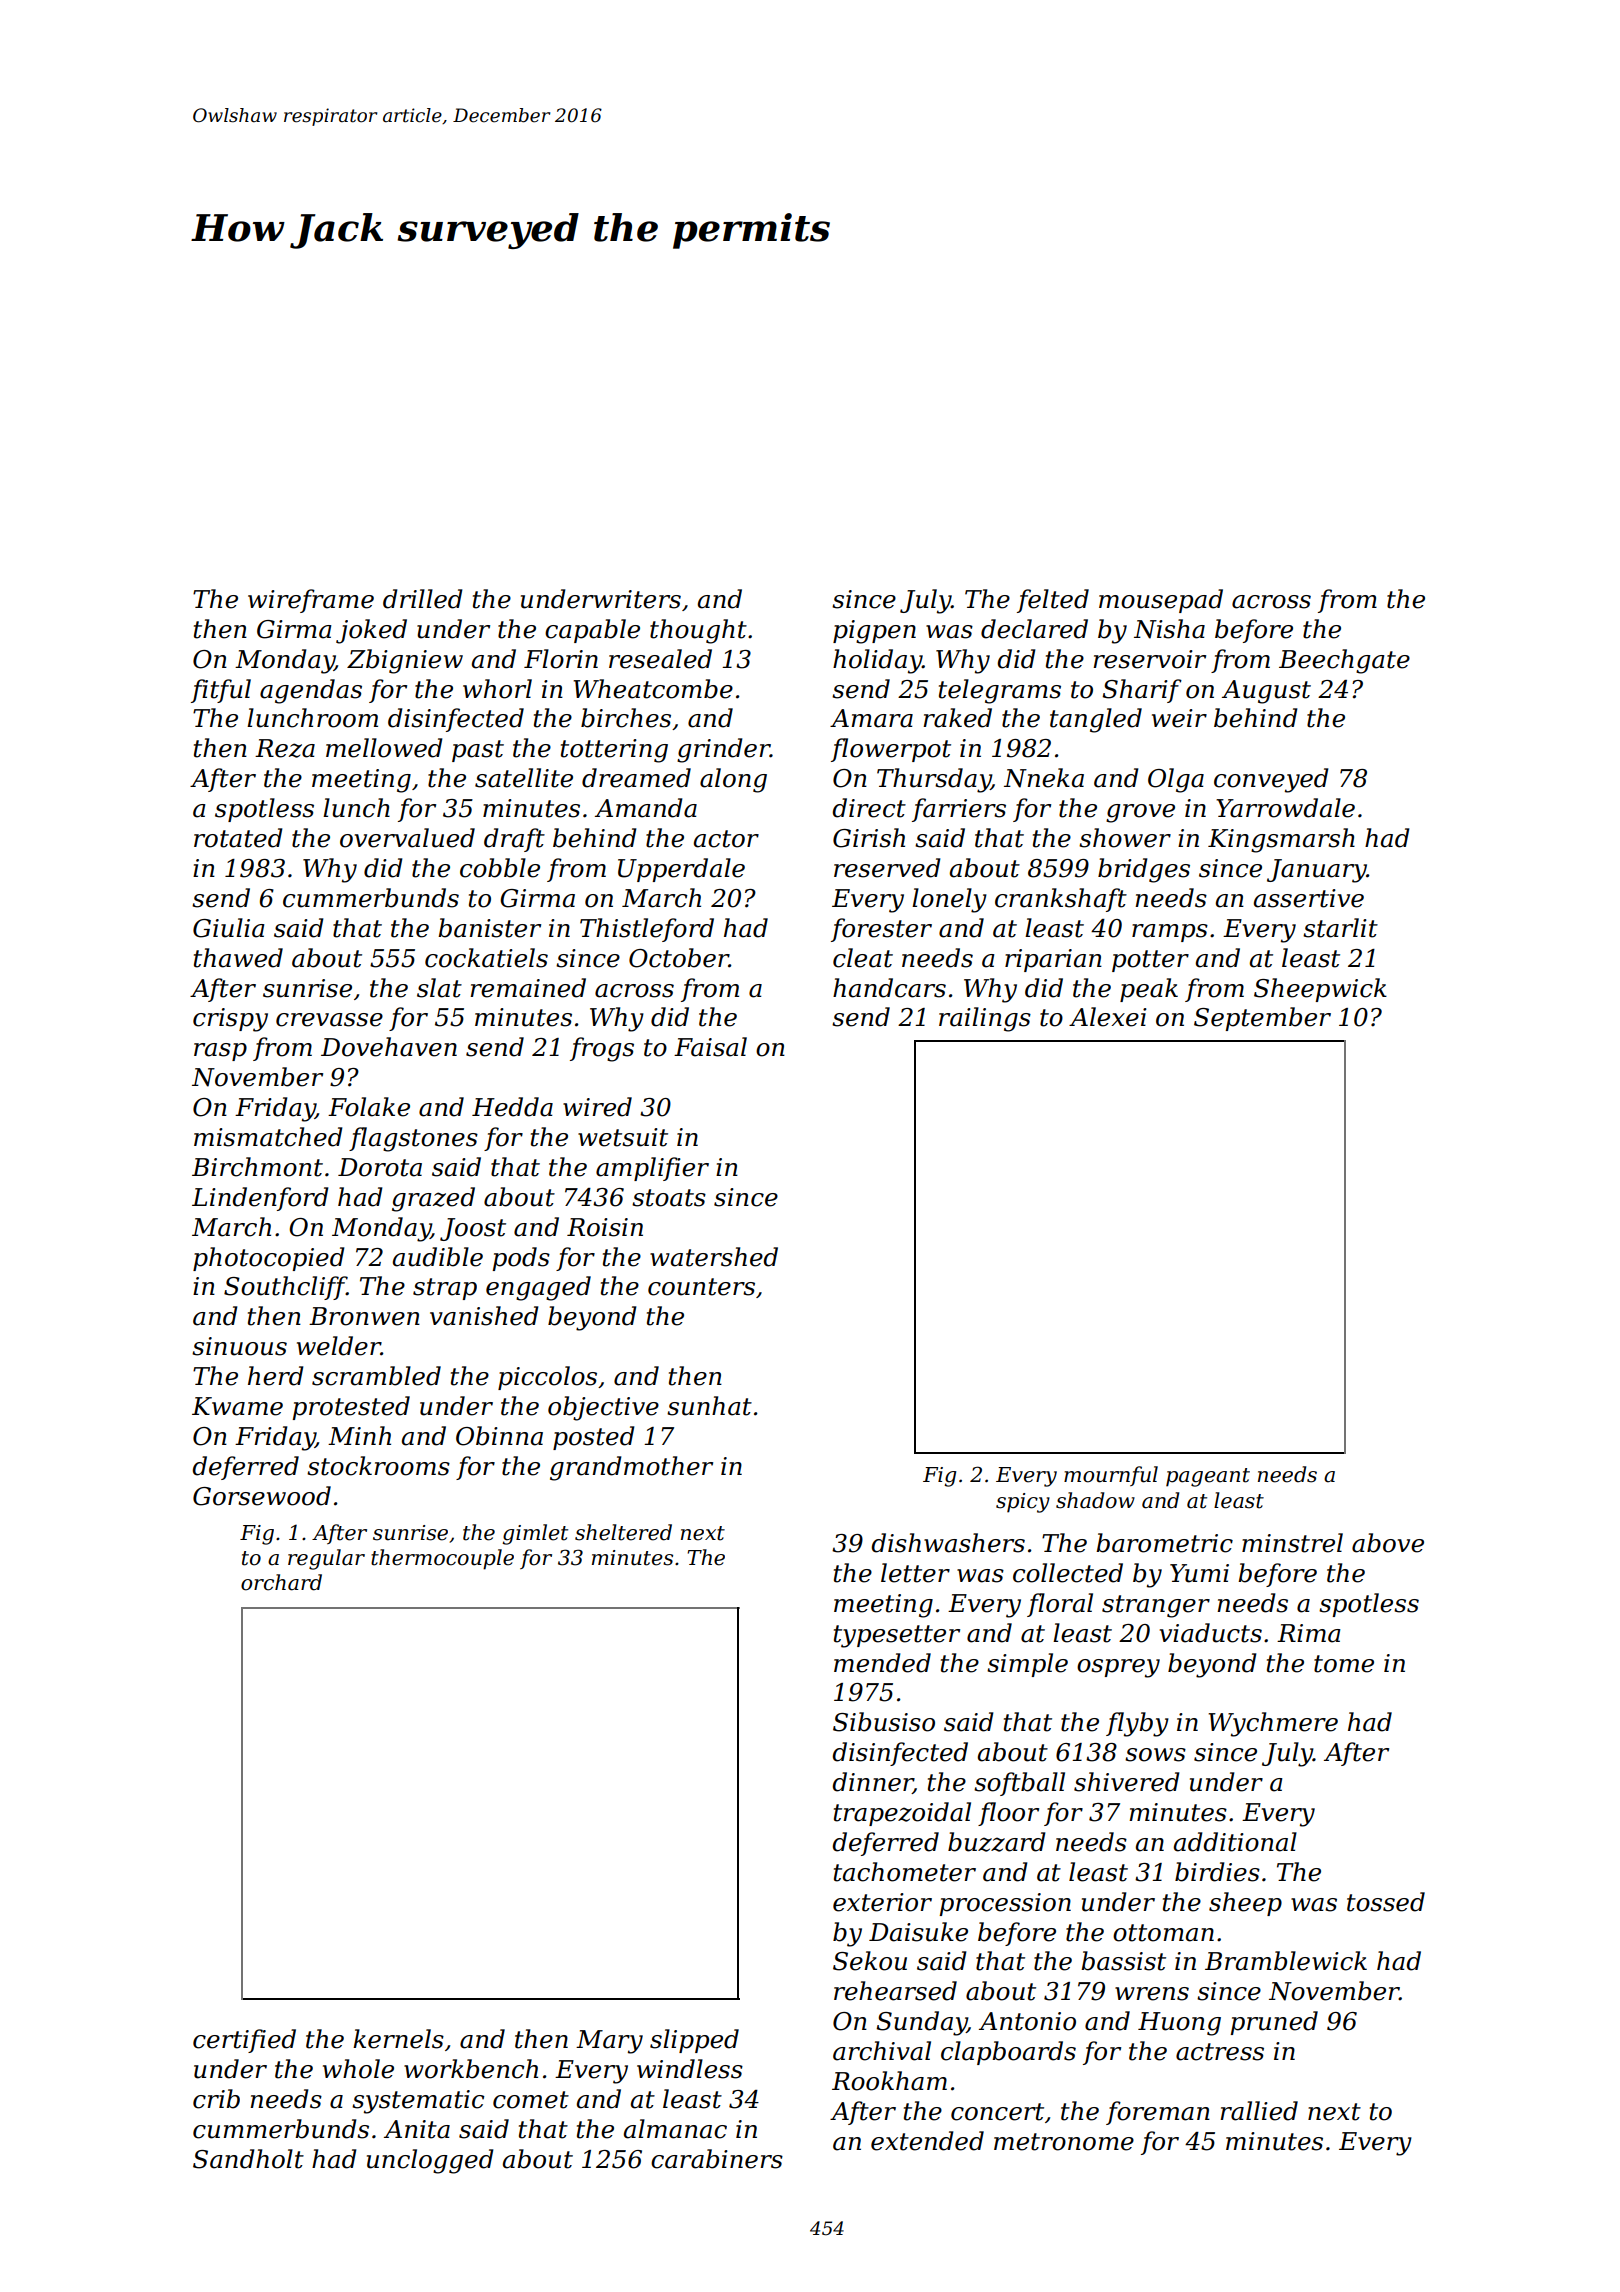 The image size is (1620, 2292). What do you see at coordinates (1262, 1019) in the image?
I see `September` at bounding box center [1262, 1019].
